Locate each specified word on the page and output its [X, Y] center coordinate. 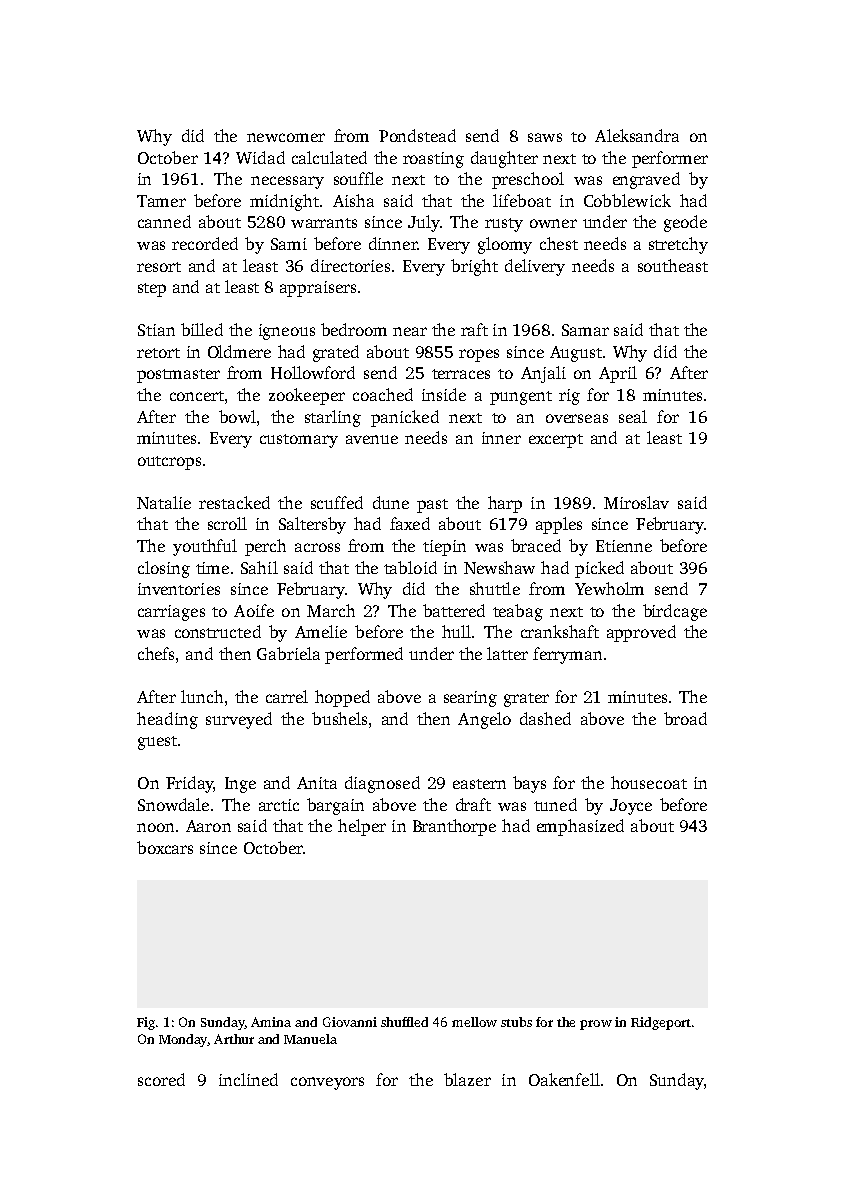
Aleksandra [637, 135]
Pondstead [417, 135]
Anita [317, 783]
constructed [218, 631]
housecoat [649, 782]
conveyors [327, 1083]
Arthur [234, 1039]
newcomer [286, 137]
